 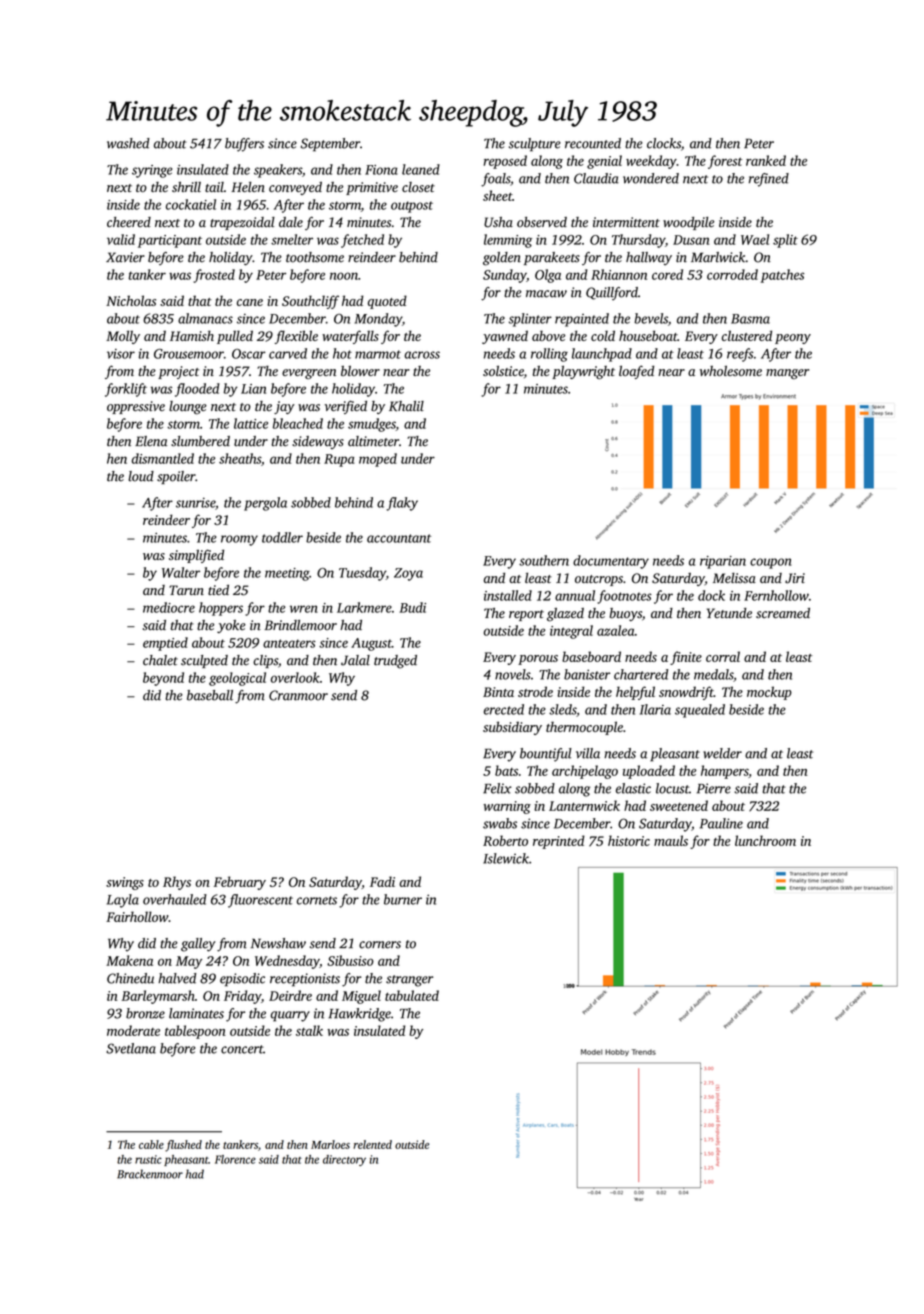 I want to click on chalet, so click(x=160, y=660).
